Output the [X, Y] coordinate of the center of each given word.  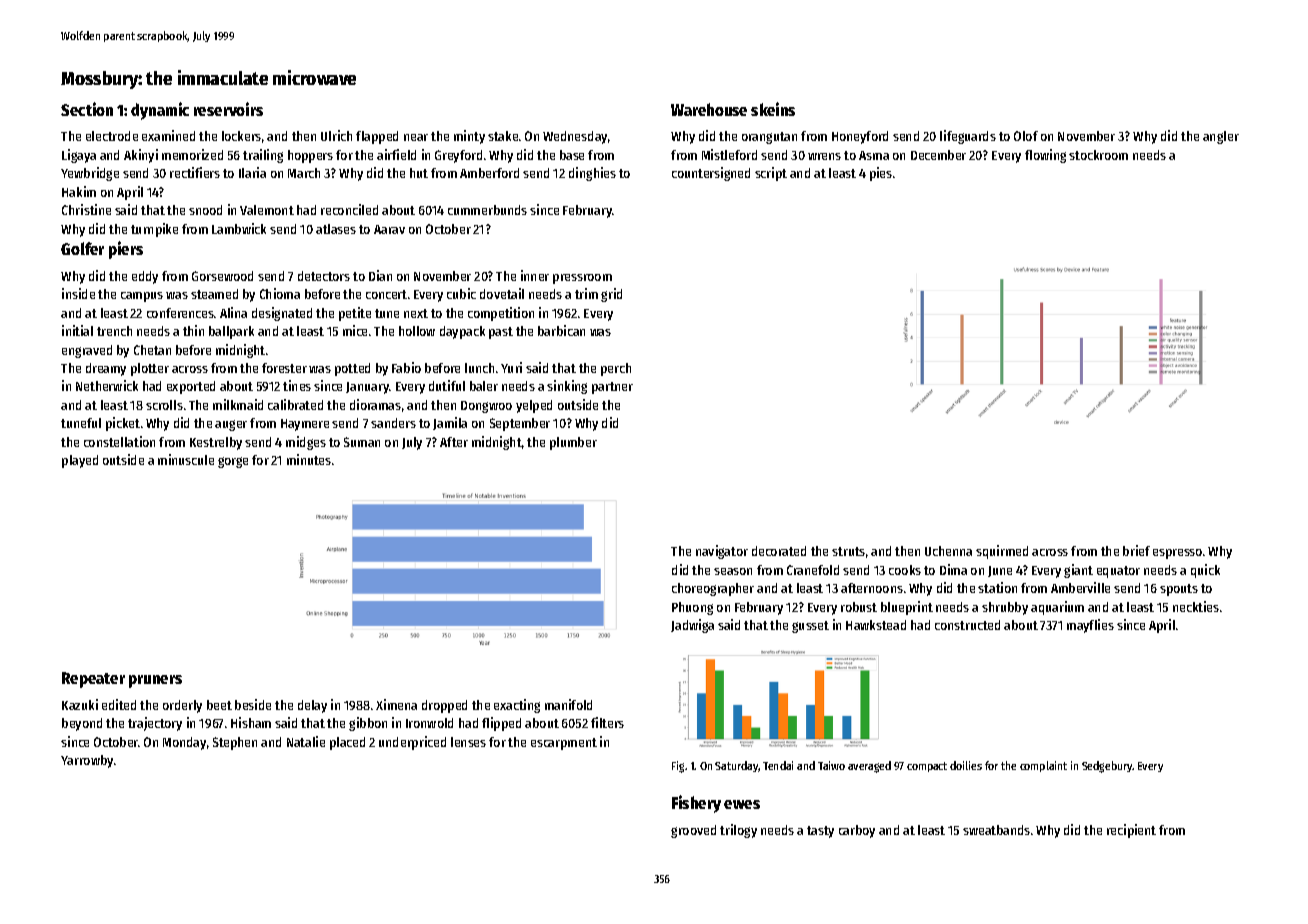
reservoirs [228, 109]
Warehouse [709, 109]
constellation [119, 441]
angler [1221, 137]
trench [114, 331]
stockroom [1098, 155]
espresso [1177, 554]
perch [616, 369]
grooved [693, 831]
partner [612, 388]
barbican [561, 330]
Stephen [235, 743]
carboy [857, 831]
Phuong [692, 608]
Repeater [93, 680]
